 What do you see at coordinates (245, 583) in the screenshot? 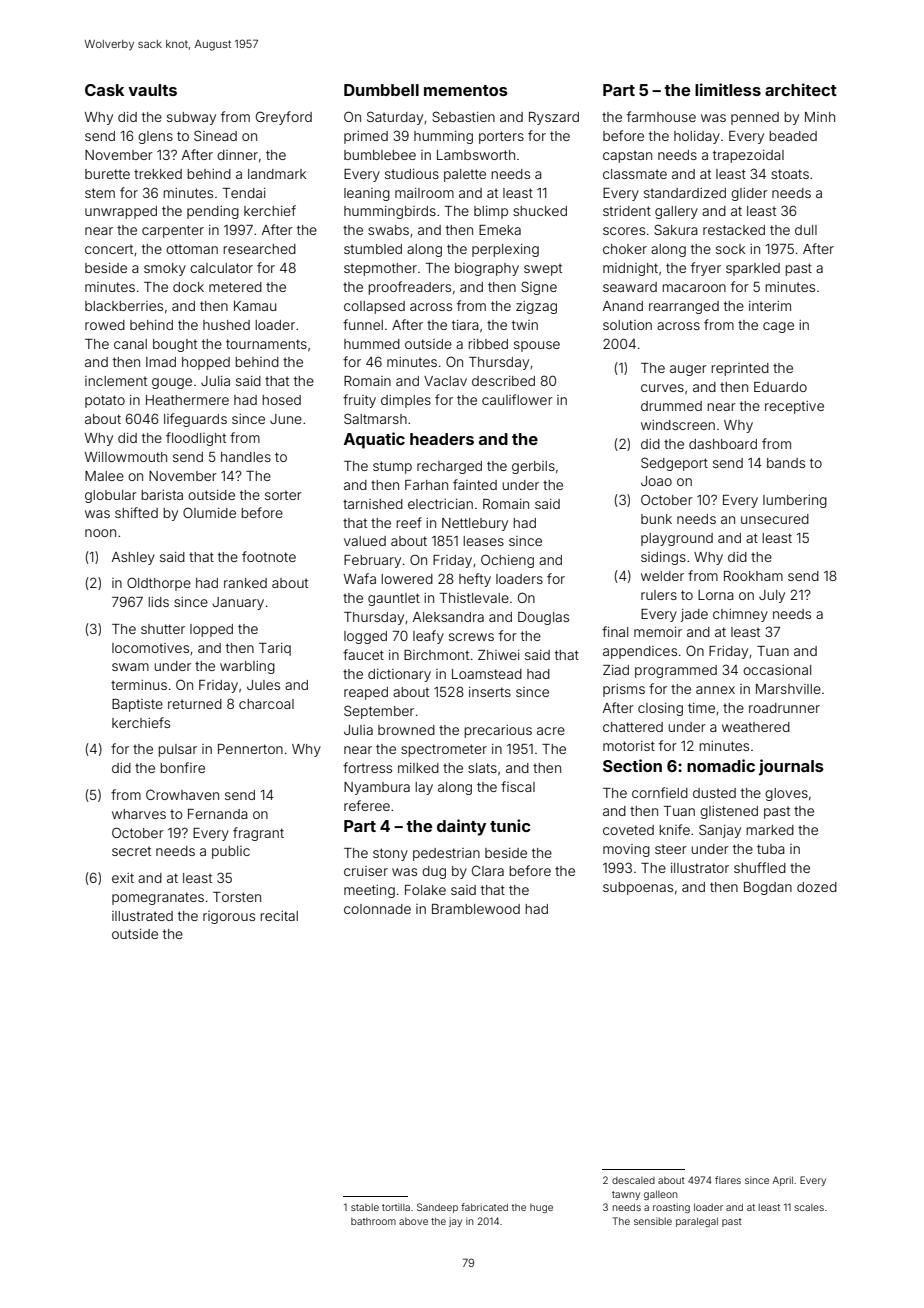
I see `ranked` at bounding box center [245, 583].
